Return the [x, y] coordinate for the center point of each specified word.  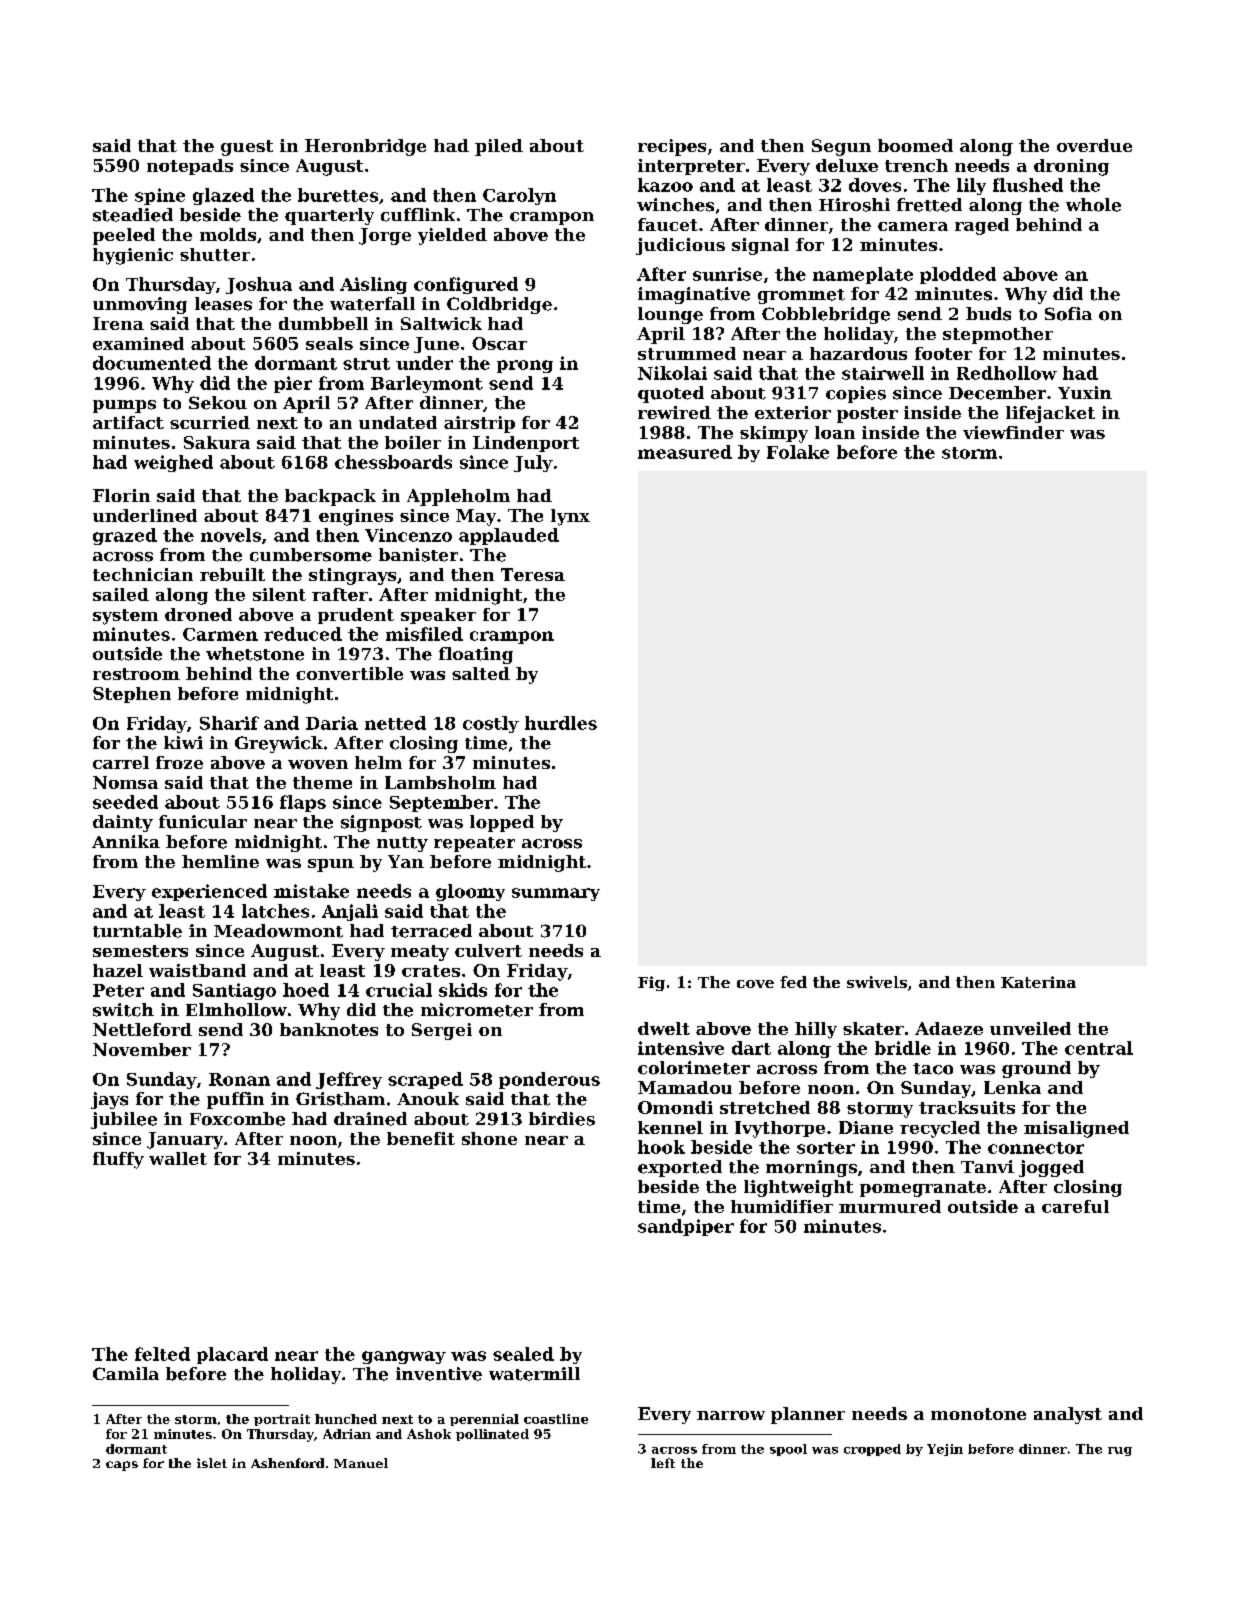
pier [293, 384]
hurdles [561, 723]
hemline [220, 861]
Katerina [1038, 982]
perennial [484, 1420]
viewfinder [1013, 432]
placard [232, 1355]
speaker [438, 616]
